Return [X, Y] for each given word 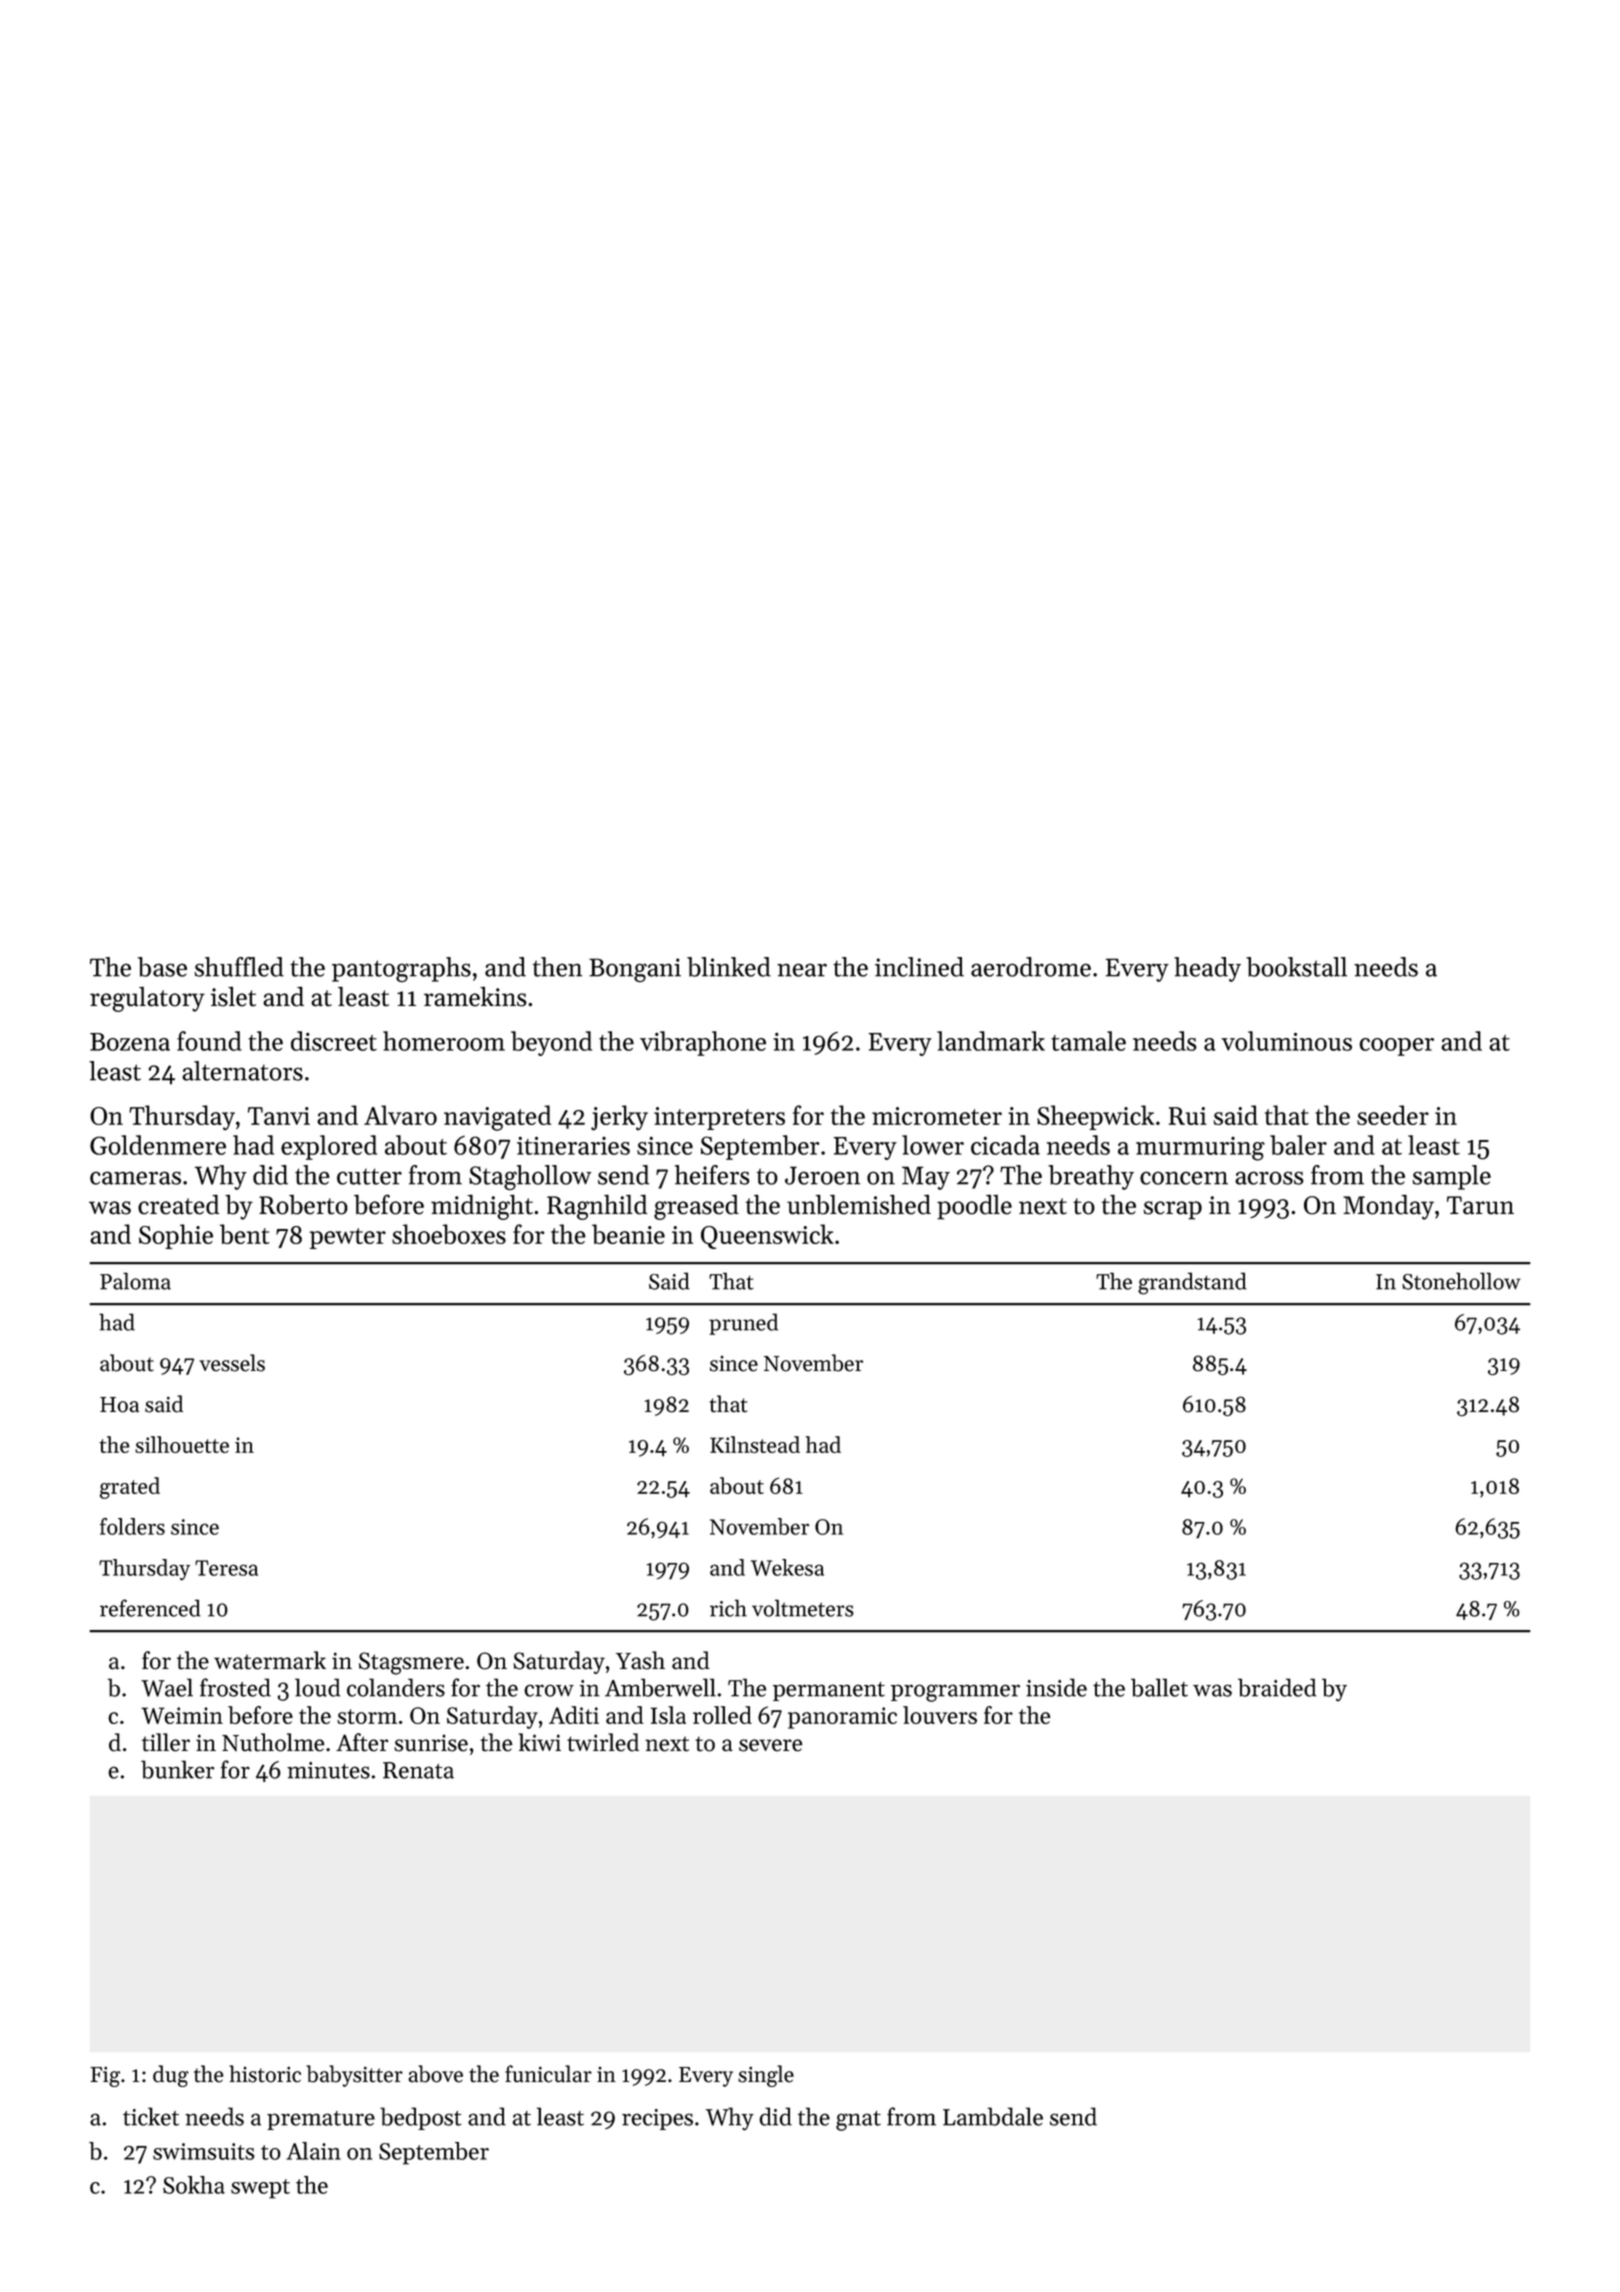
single [766, 2076]
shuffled [239, 967]
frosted [235, 1687]
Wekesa [787, 1567]
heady [1207, 969]
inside [1056, 1687]
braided [1277, 1687]
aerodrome [1031, 967]
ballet [1159, 1687]
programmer [955, 1693]
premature [321, 2120]
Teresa [226, 1568]
